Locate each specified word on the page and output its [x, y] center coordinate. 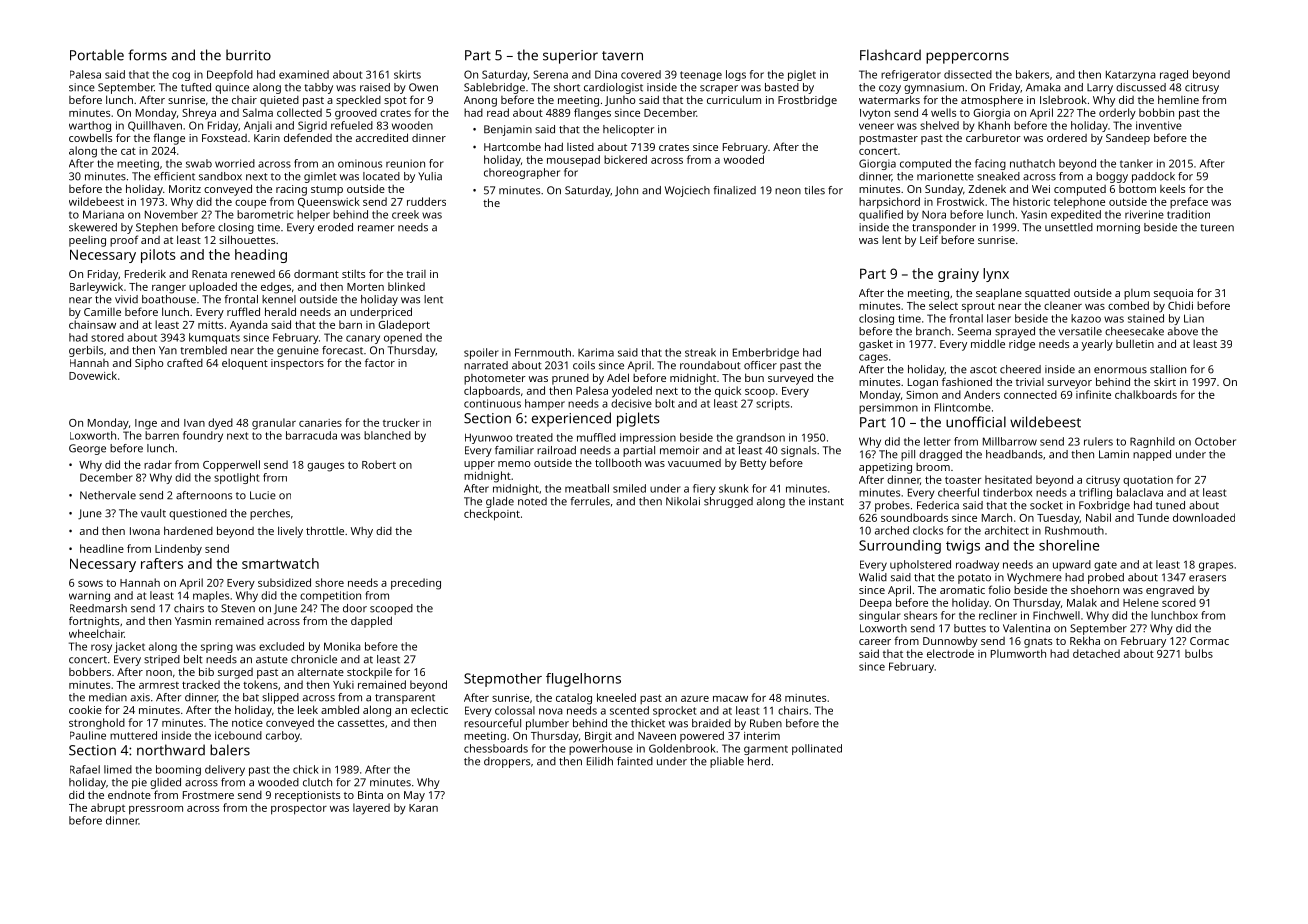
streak [700, 352]
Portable [97, 55]
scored [1179, 602]
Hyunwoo [489, 438]
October [1215, 441]
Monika [342, 646]
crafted [185, 362]
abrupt [108, 808]
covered [641, 74]
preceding [416, 584]
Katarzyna [1131, 75]
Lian [1194, 318]
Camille [102, 312]
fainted [635, 761]
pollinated [817, 749]
